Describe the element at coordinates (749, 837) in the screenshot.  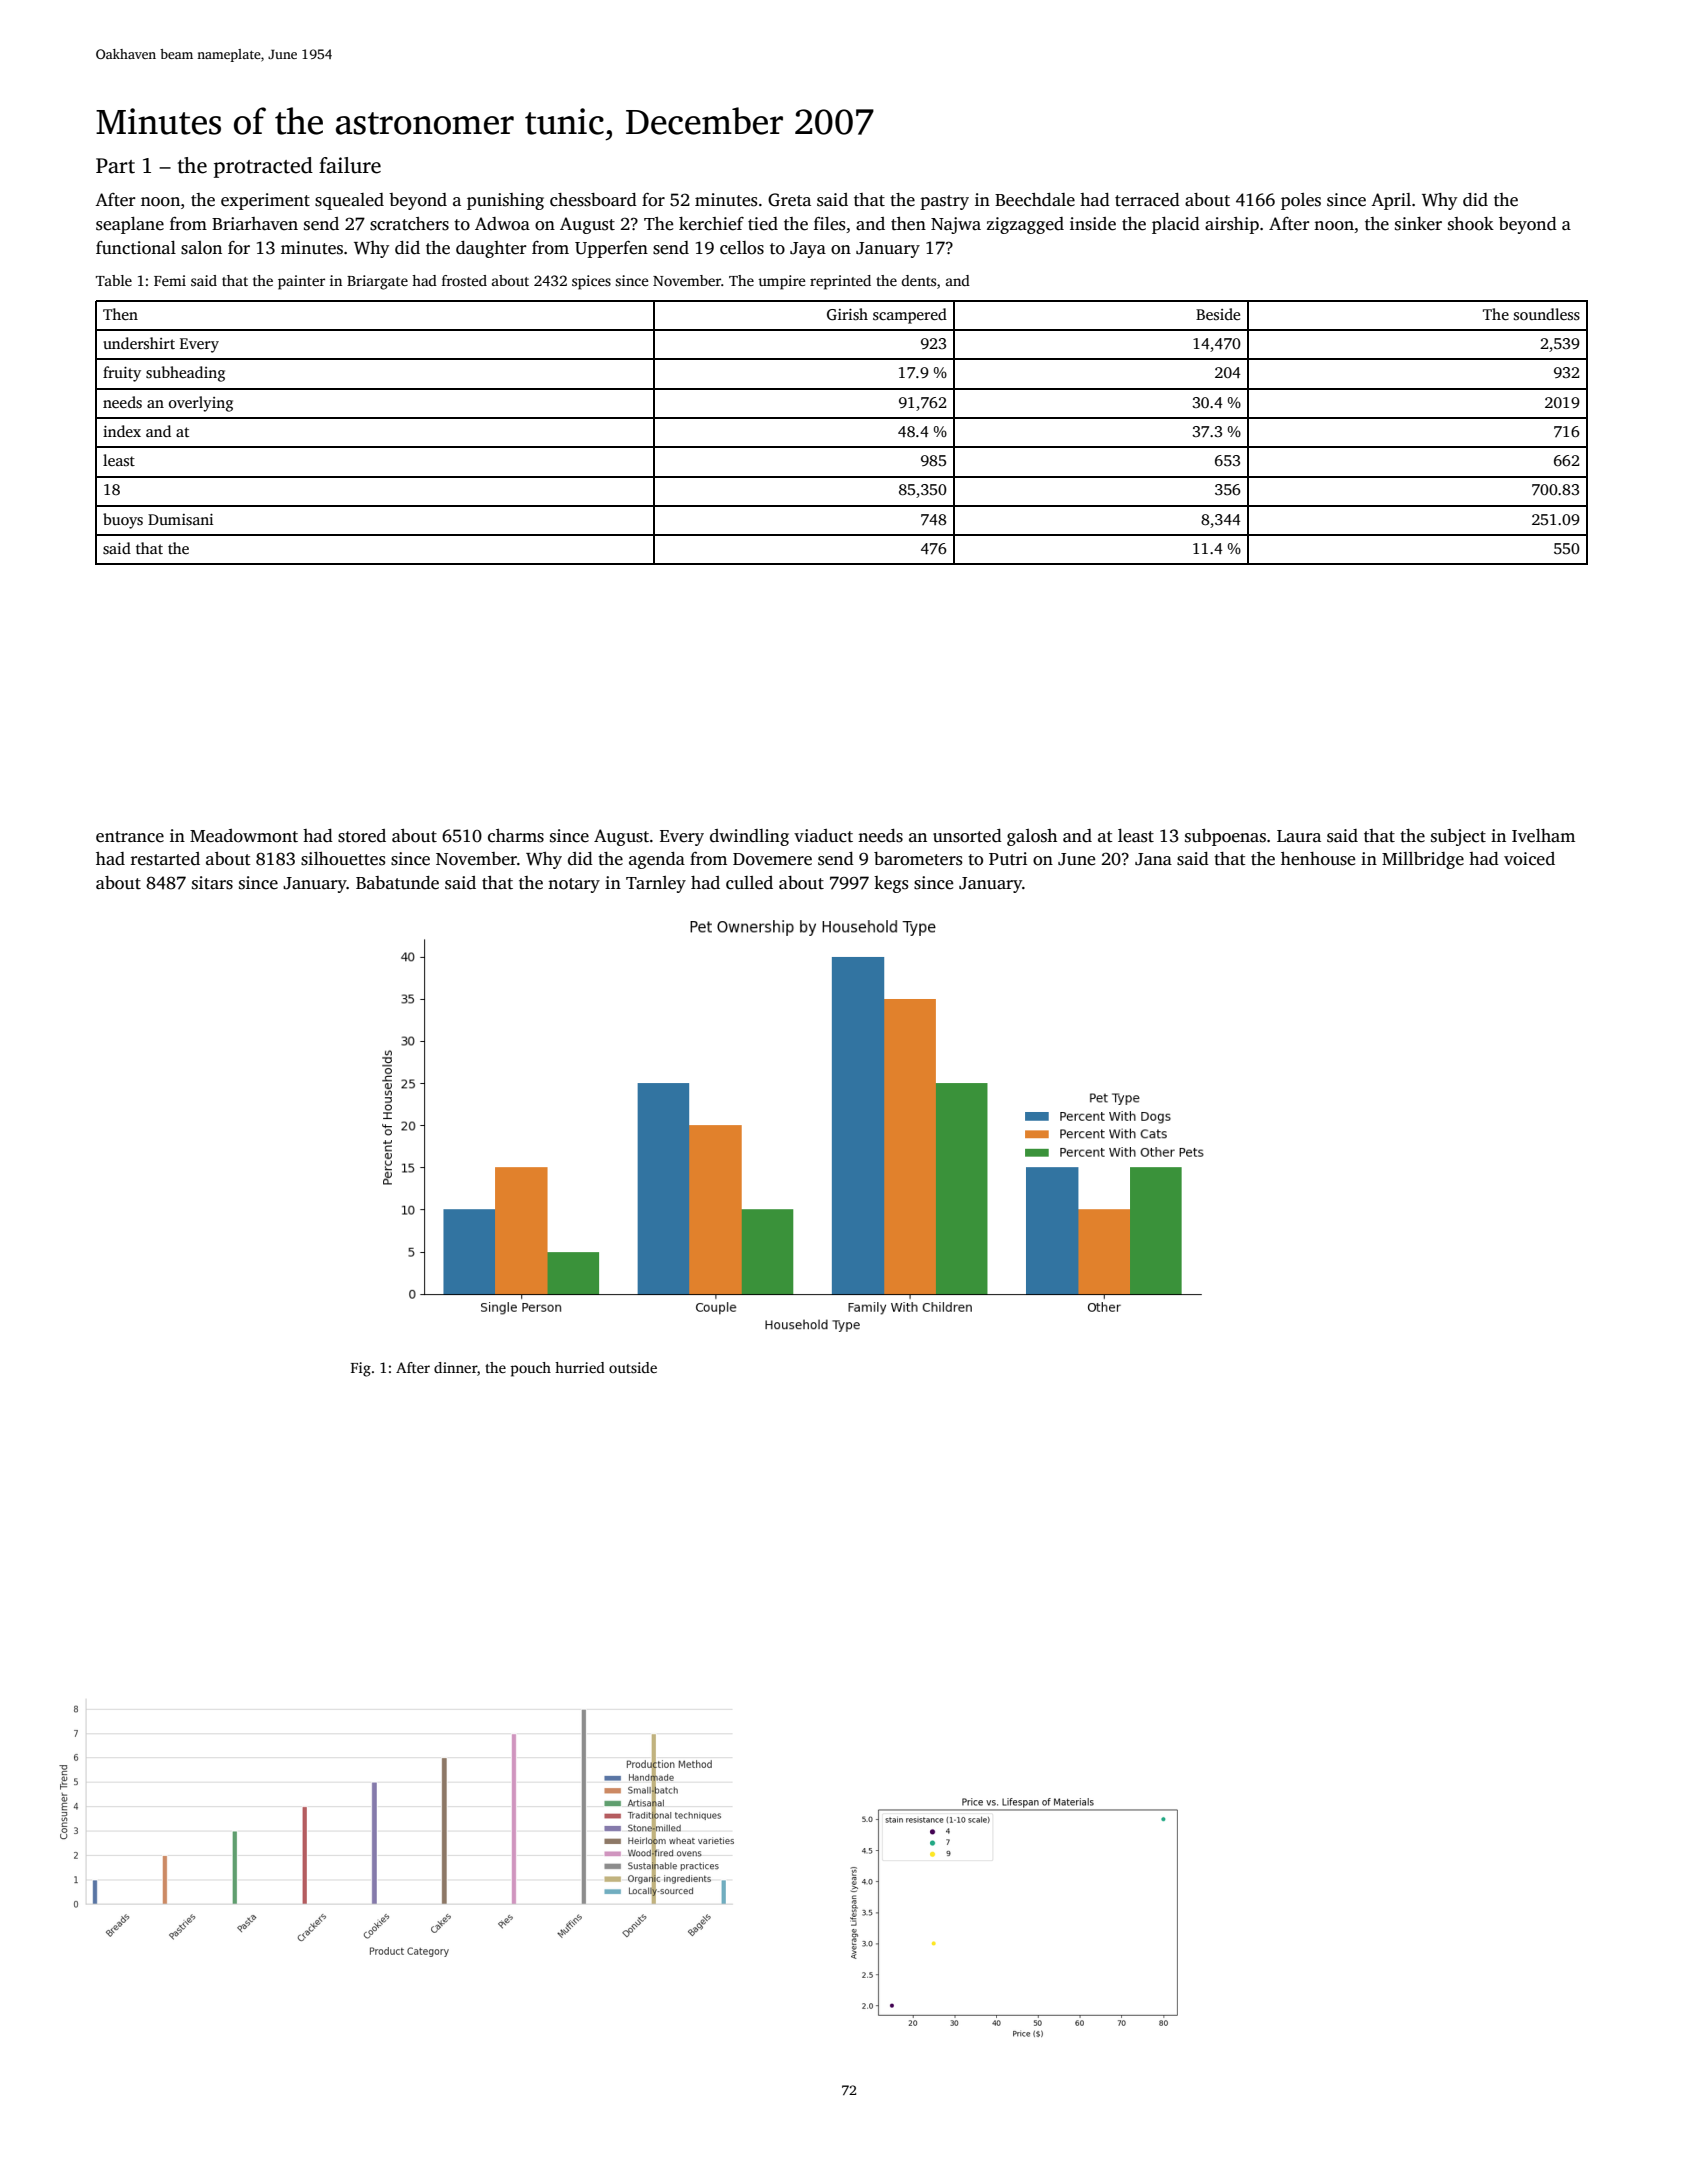
I see `dwindling` at that location.
